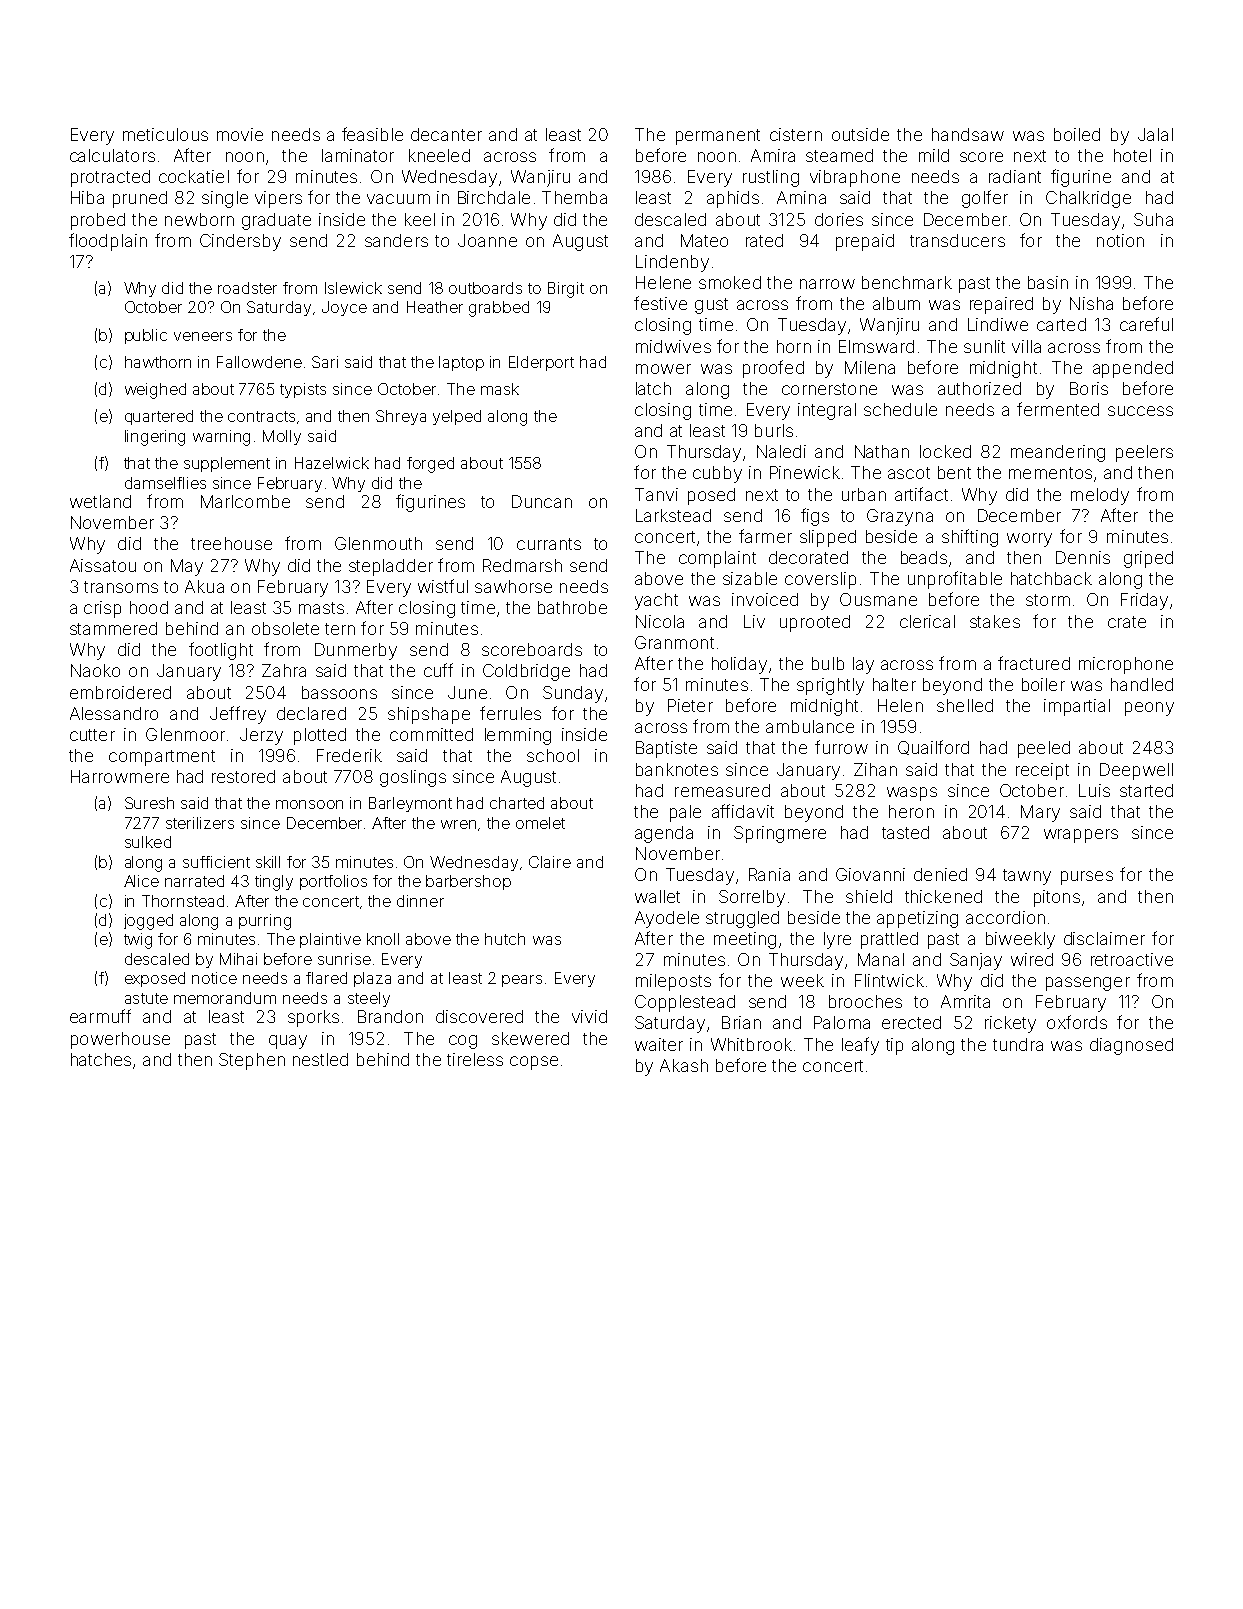 The image size is (1243, 1609). Describe the element at coordinates (542, 501) in the page. I see `Duncan` at that location.
